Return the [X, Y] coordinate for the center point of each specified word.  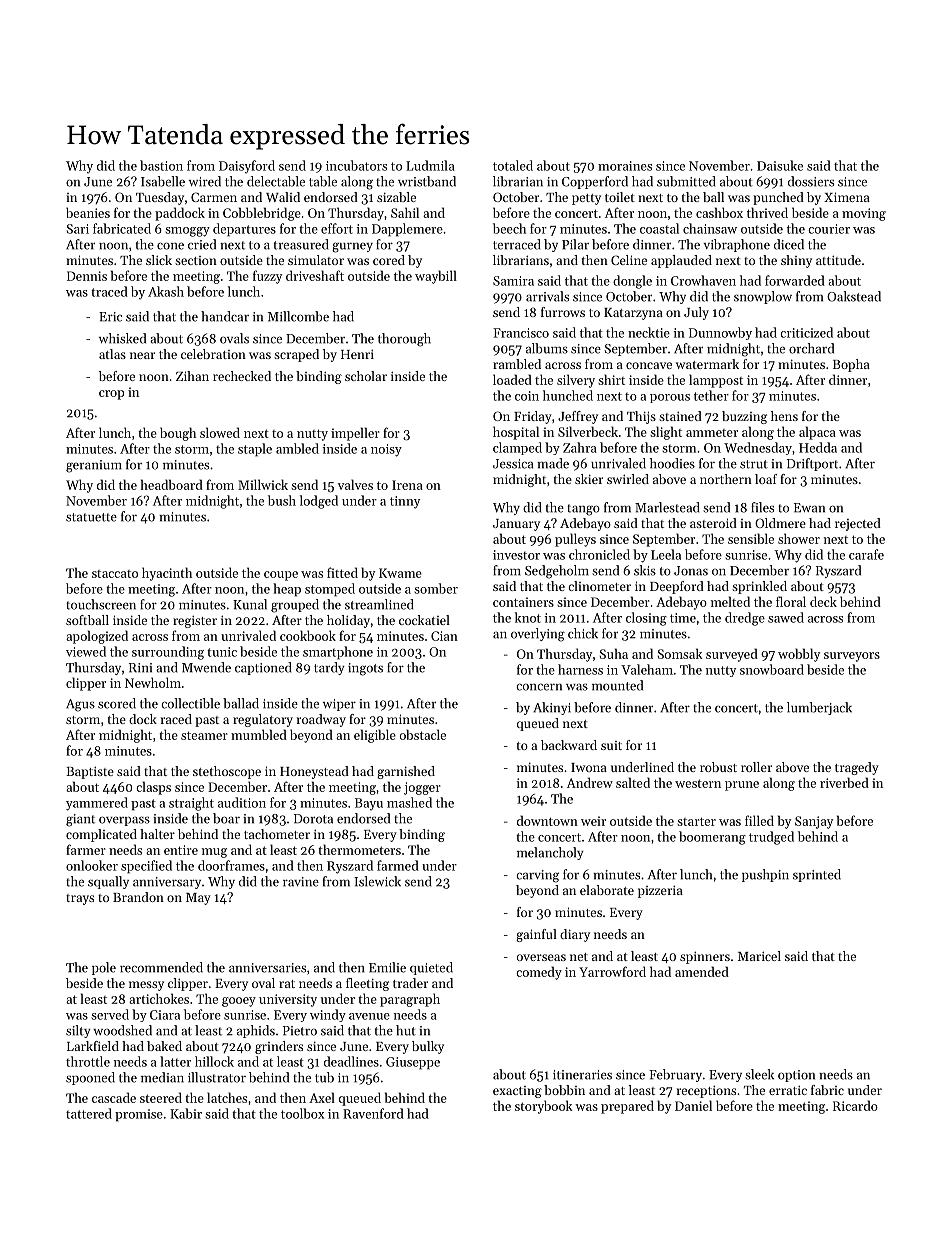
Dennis [87, 276]
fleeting [367, 984]
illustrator [217, 1077]
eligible [375, 736]
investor [516, 555]
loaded [512, 379]
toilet [620, 197]
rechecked [242, 376]
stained [680, 416]
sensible [751, 538]
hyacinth [167, 574]
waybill [436, 277]
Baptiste [90, 773]
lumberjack [819, 708]
